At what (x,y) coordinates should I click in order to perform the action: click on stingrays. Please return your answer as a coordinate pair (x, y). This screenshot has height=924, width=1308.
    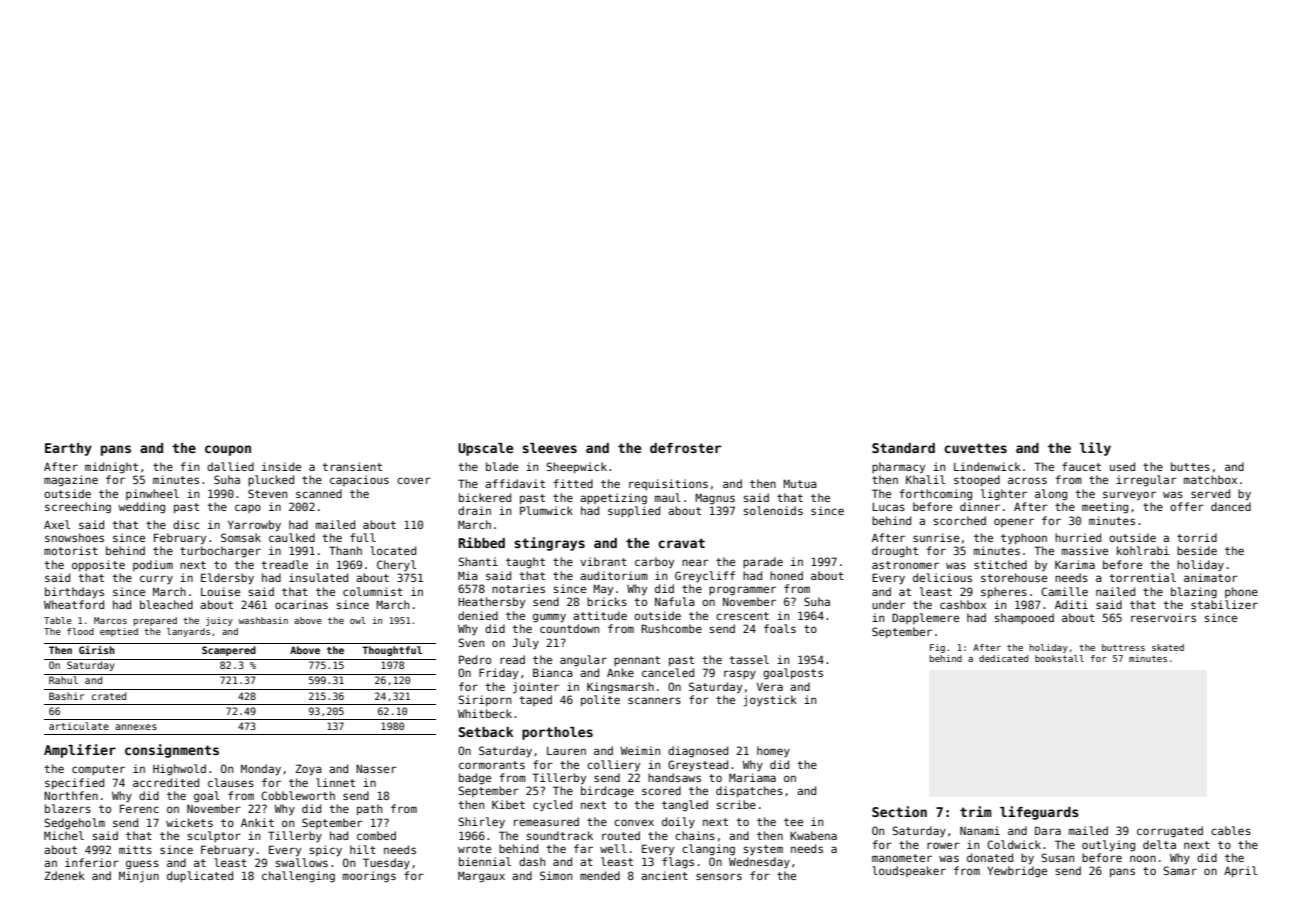
    Looking at the image, I should click on (549, 544).
